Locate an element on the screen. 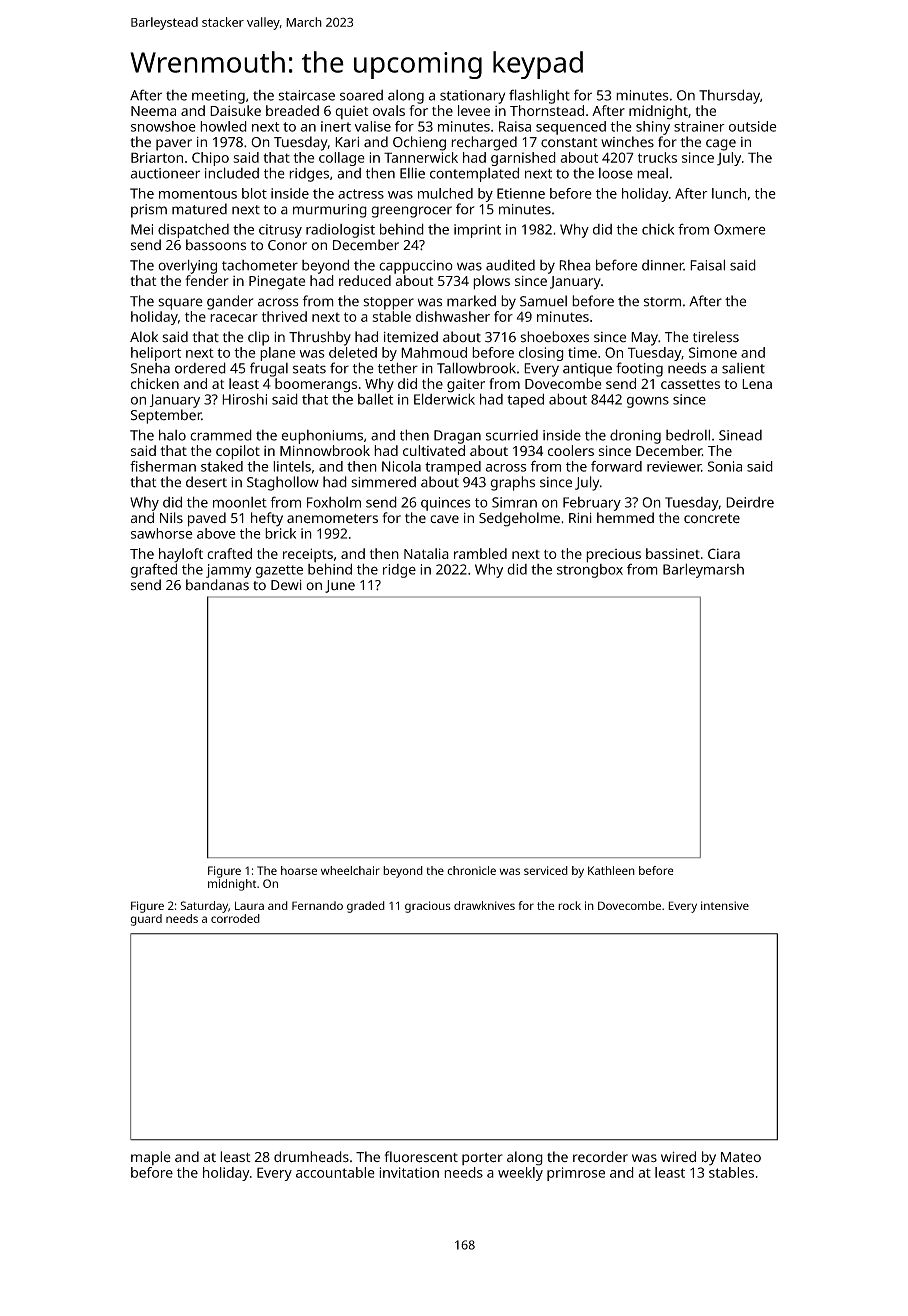 This screenshot has height=1316, width=908. wheelchair is located at coordinates (350, 870).
